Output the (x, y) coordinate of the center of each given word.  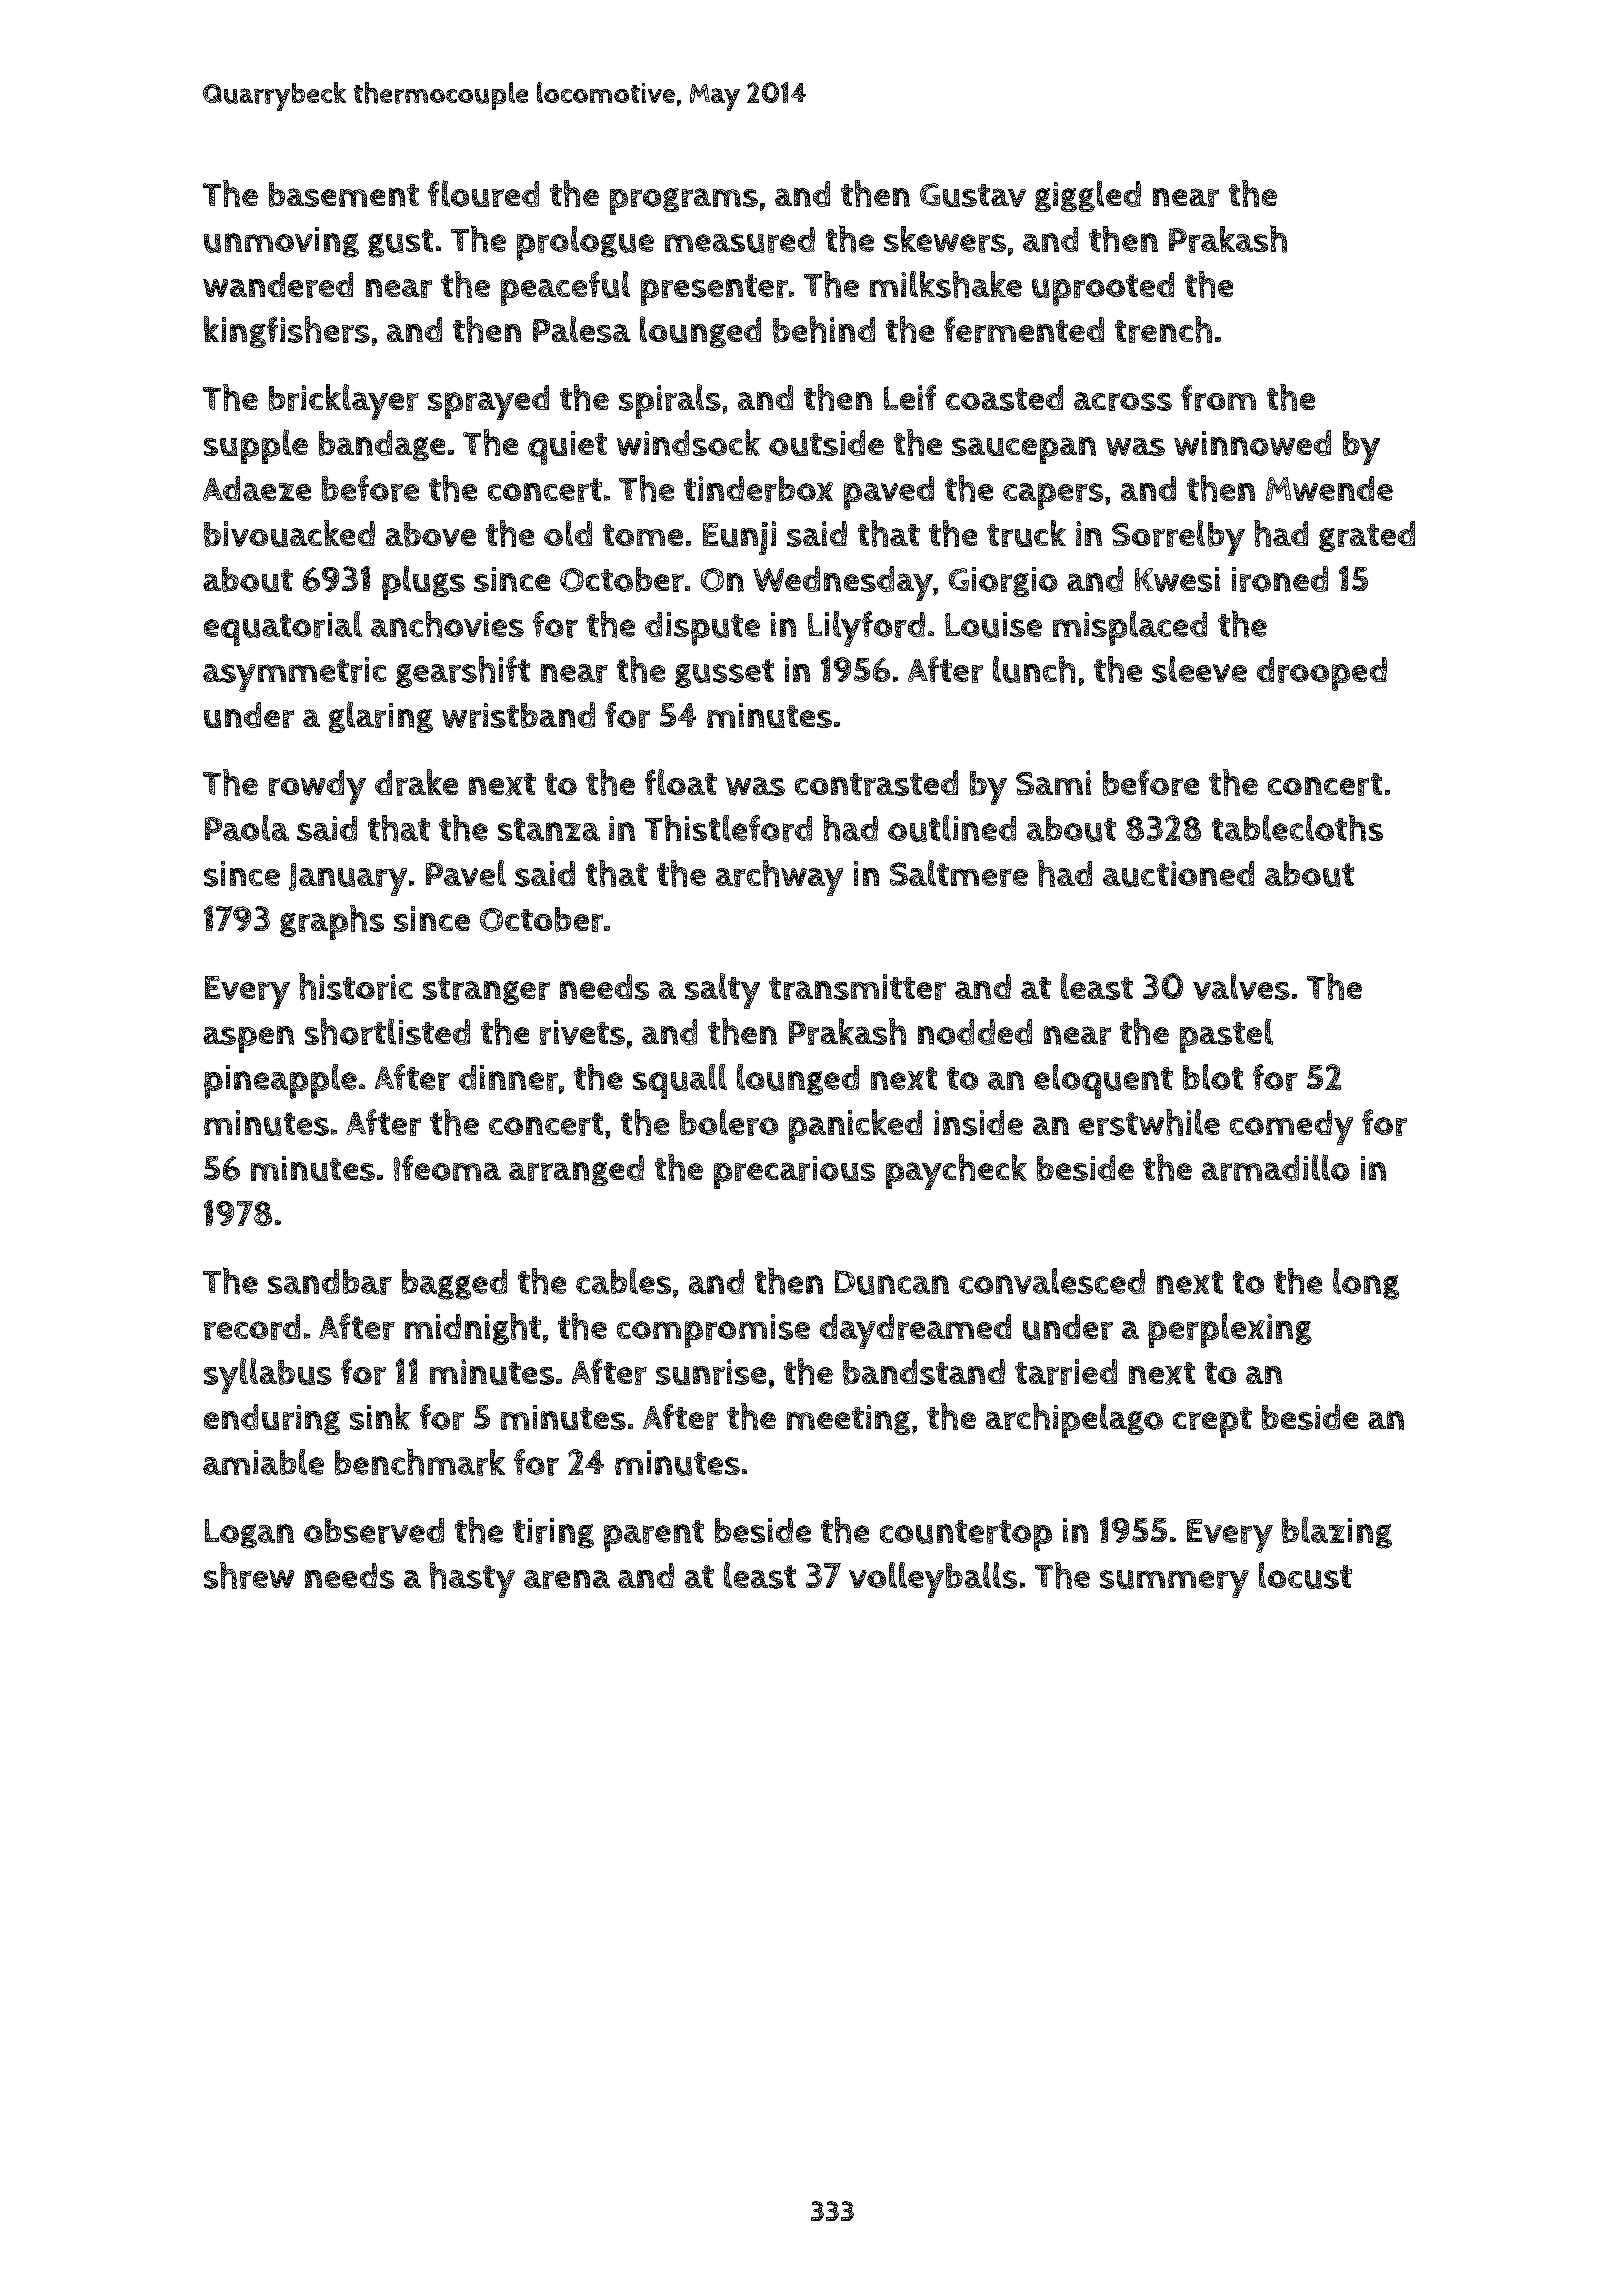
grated (1367, 536)
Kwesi (1177, 579)
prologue (585, 243)
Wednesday (843, 583)
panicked (855, 1126)
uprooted (1103, 289)
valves (1241, 986)
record (252, 1327)
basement (344, 194)
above (431, 534)
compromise (713, 1331)
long (1366, 1284)
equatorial (283, 628)
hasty (472, 1580)
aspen (248, 1039)
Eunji (739, 538)
